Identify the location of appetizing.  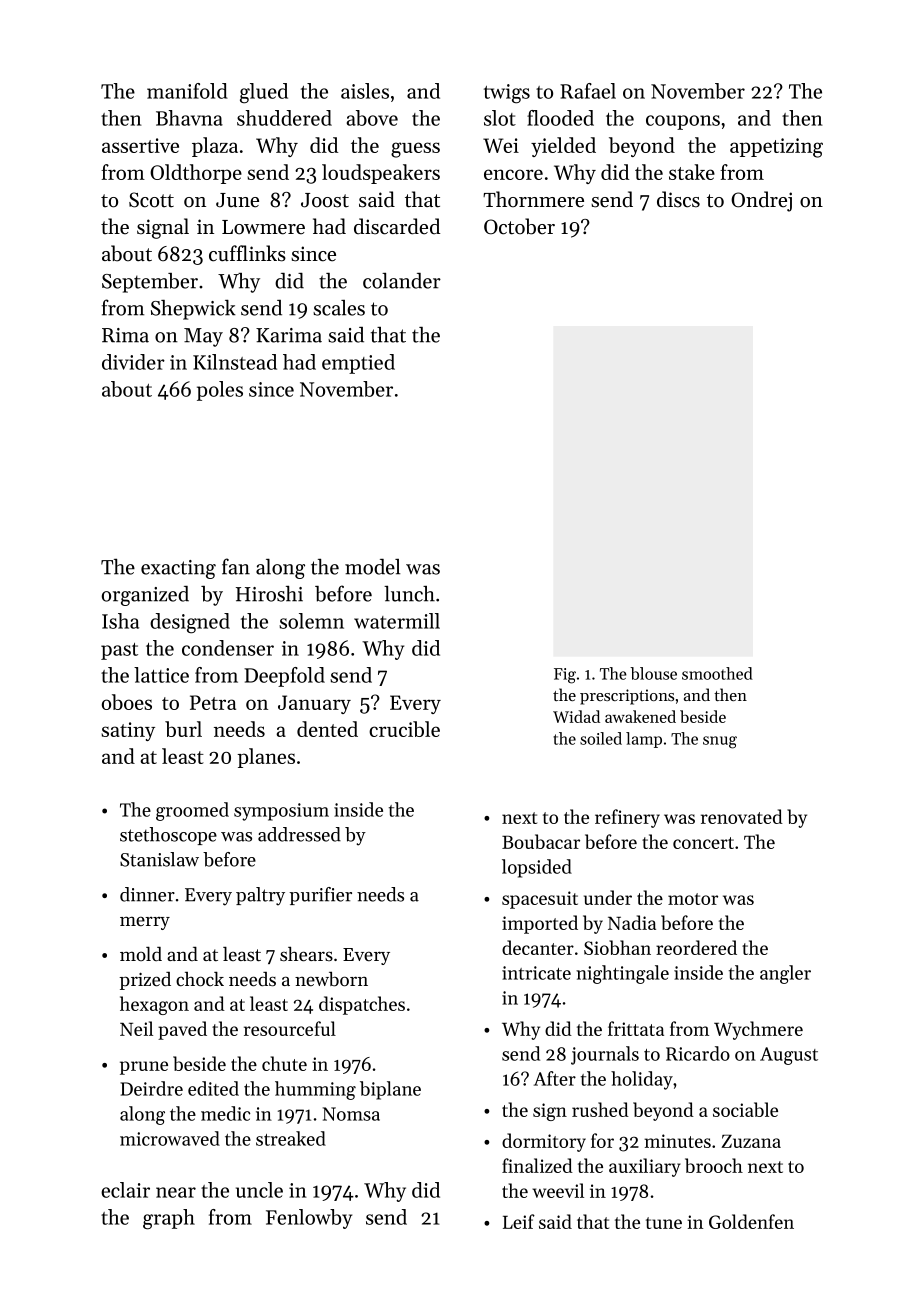
(776, 148).
